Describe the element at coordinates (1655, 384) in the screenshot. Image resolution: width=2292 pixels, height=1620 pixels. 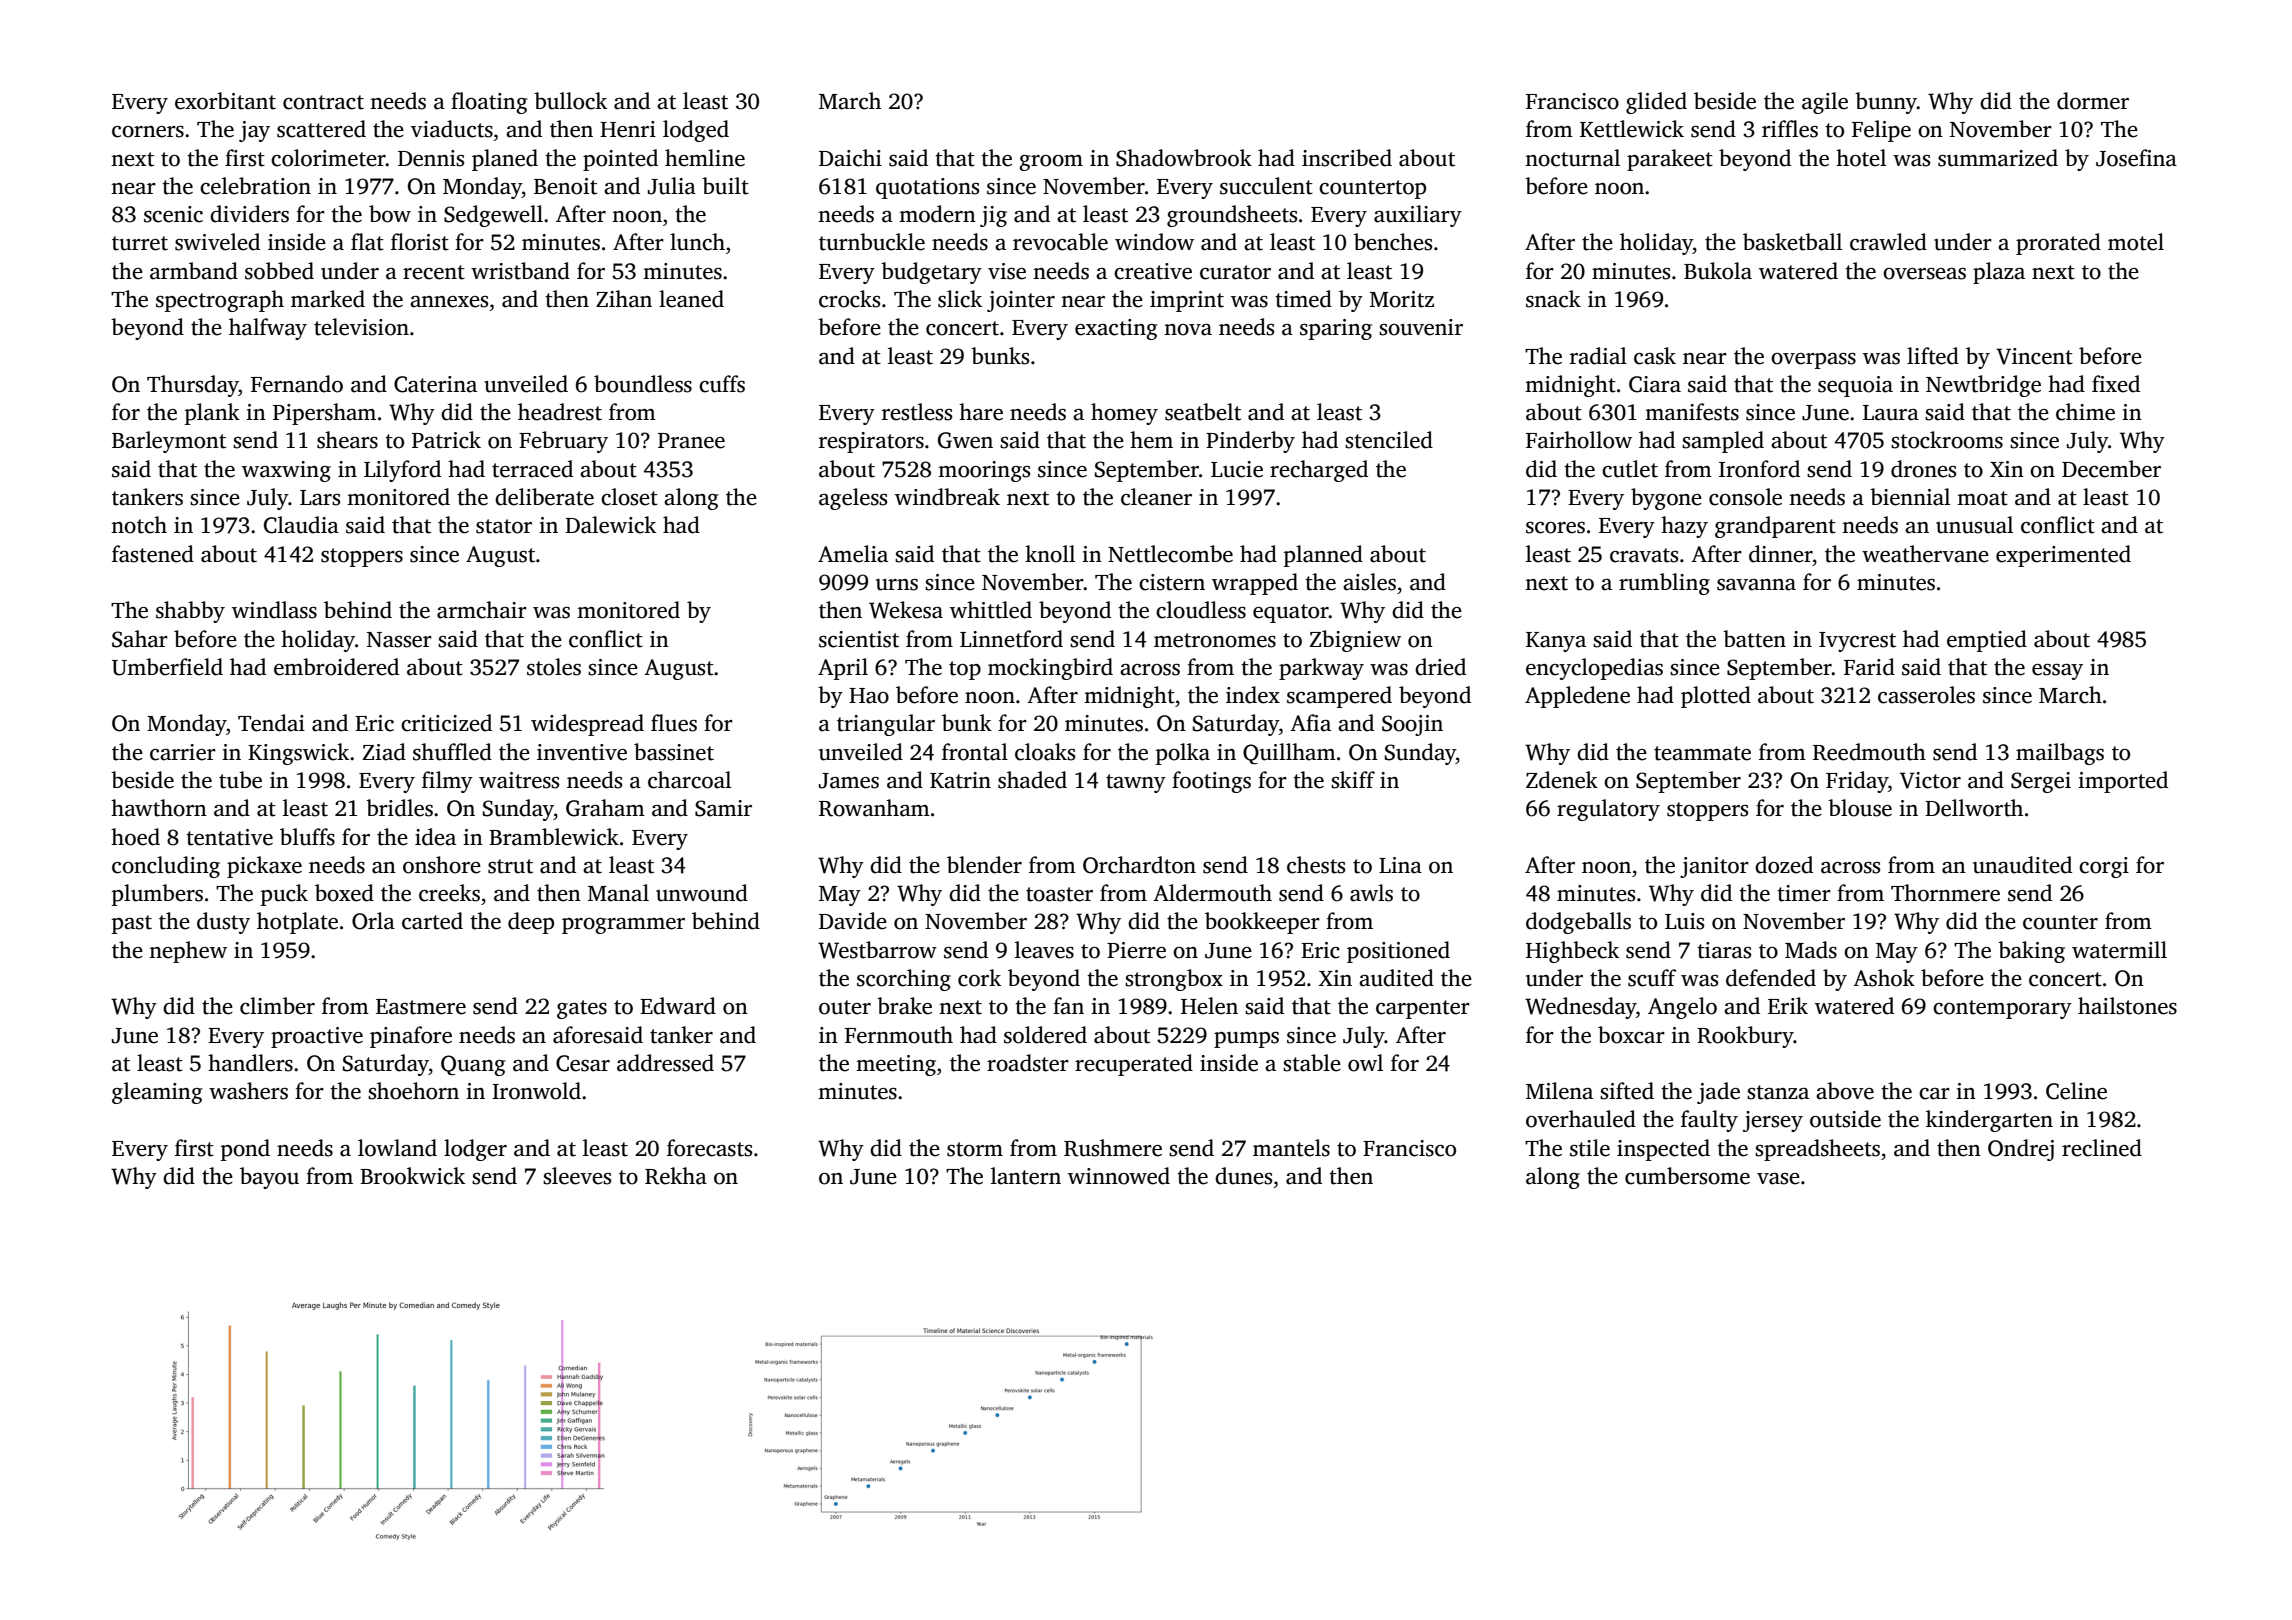
I see `Ciara` at that location.
